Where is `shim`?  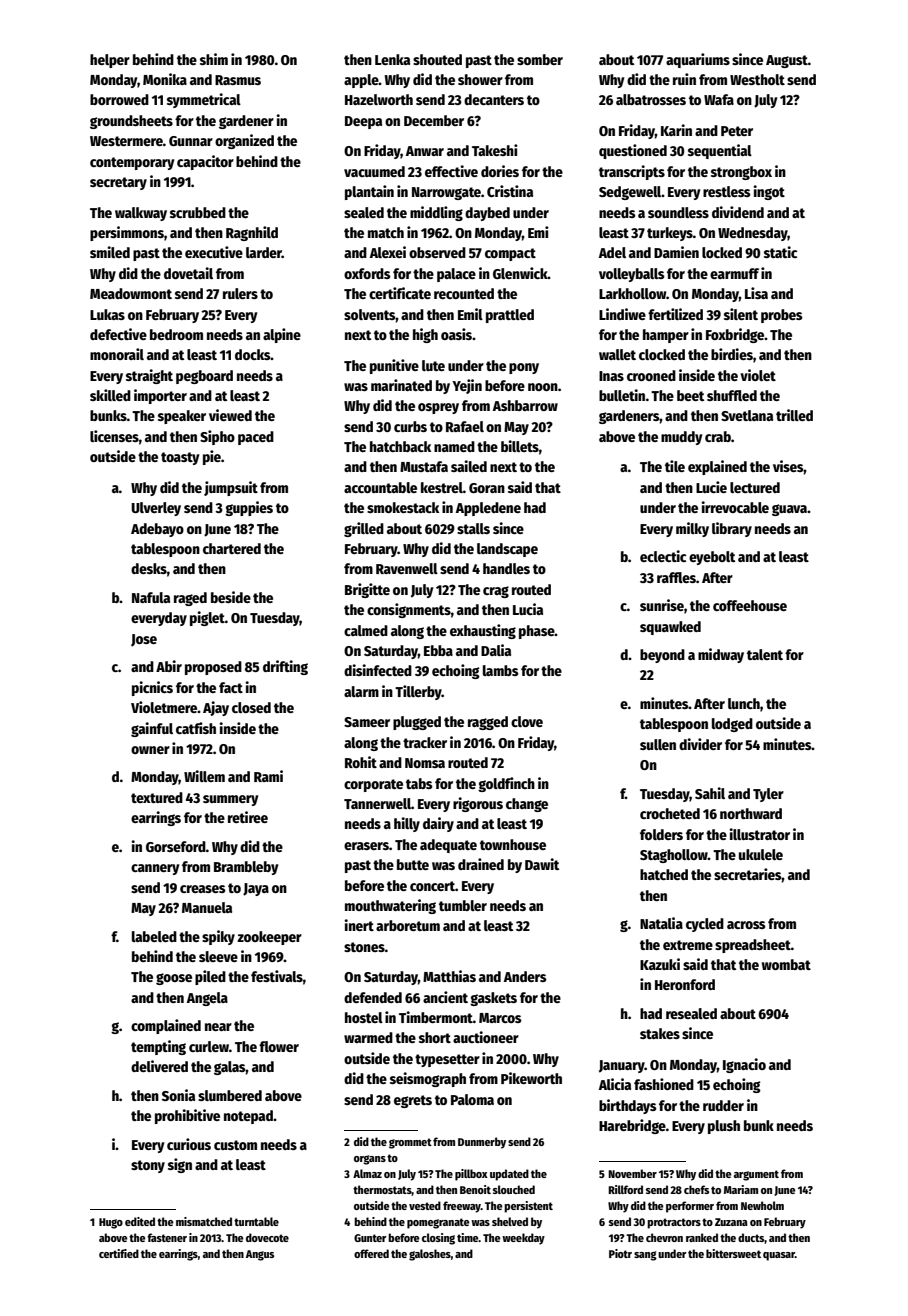
shim is located at coordinates (214, 59).
